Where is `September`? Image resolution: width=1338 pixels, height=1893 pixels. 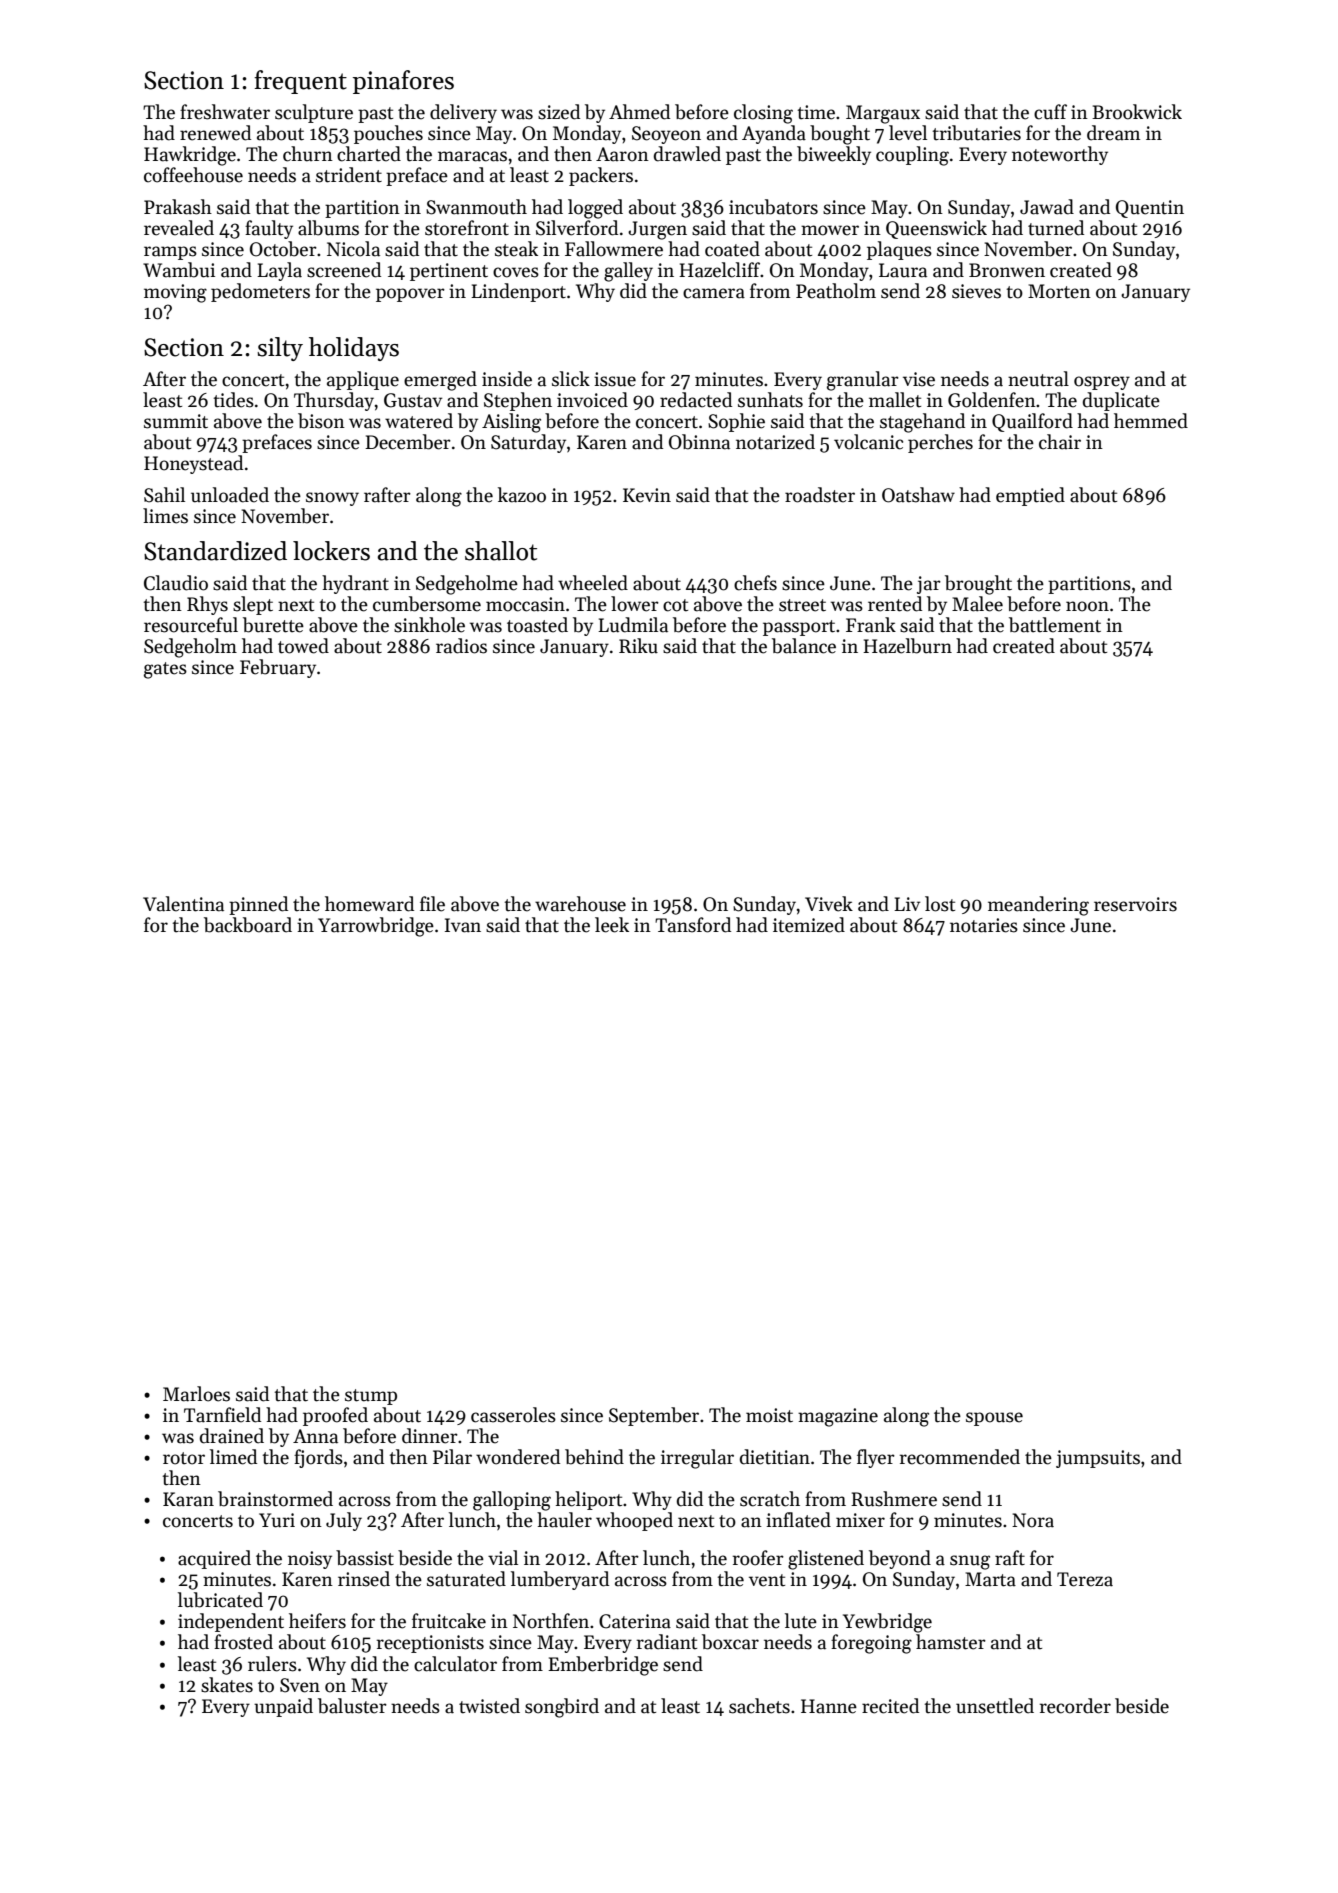 September is located at coordinates (654, 1416).
